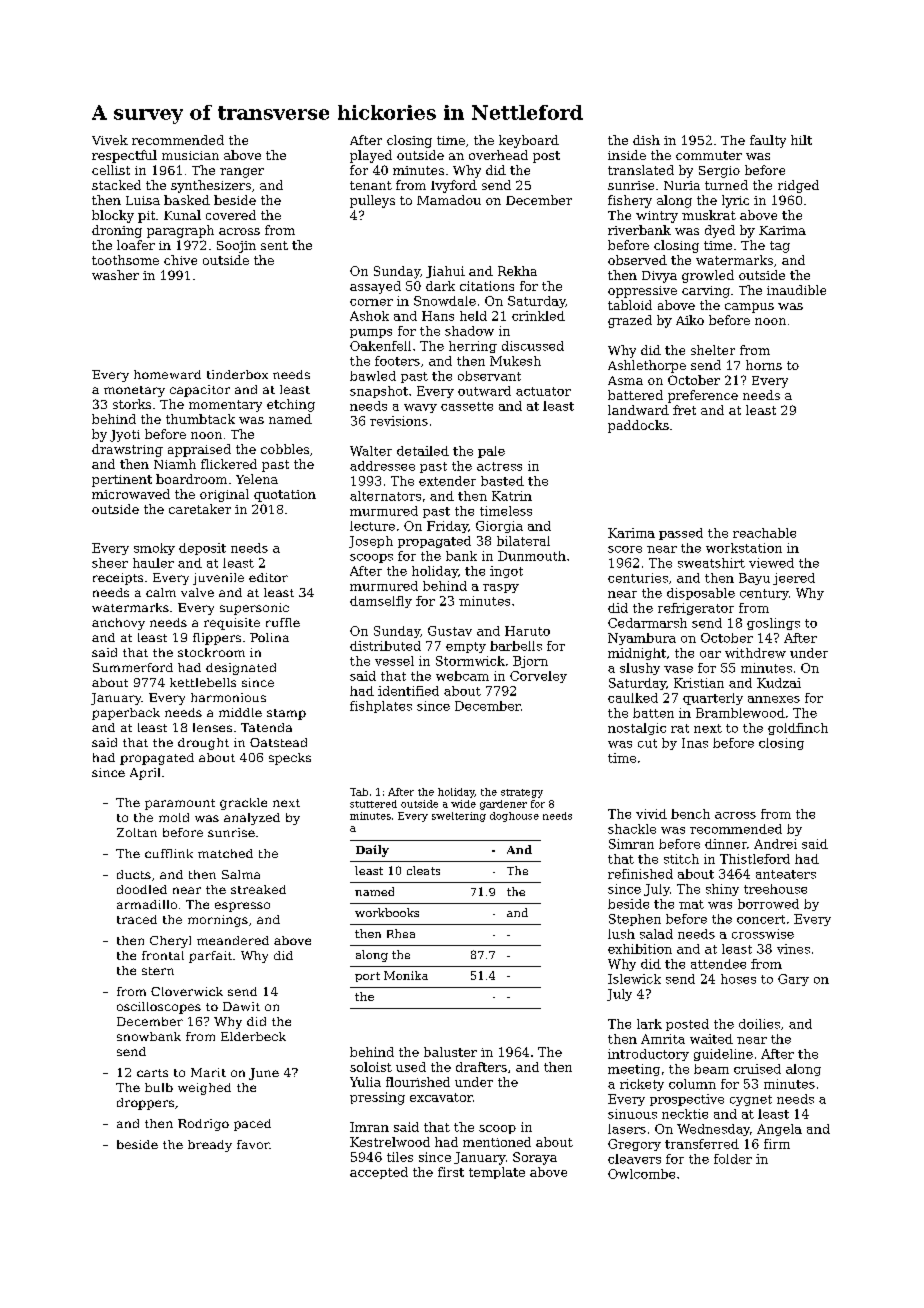 This document has width=924, height=1308. I want to click on faulty, so click(768, 141).
